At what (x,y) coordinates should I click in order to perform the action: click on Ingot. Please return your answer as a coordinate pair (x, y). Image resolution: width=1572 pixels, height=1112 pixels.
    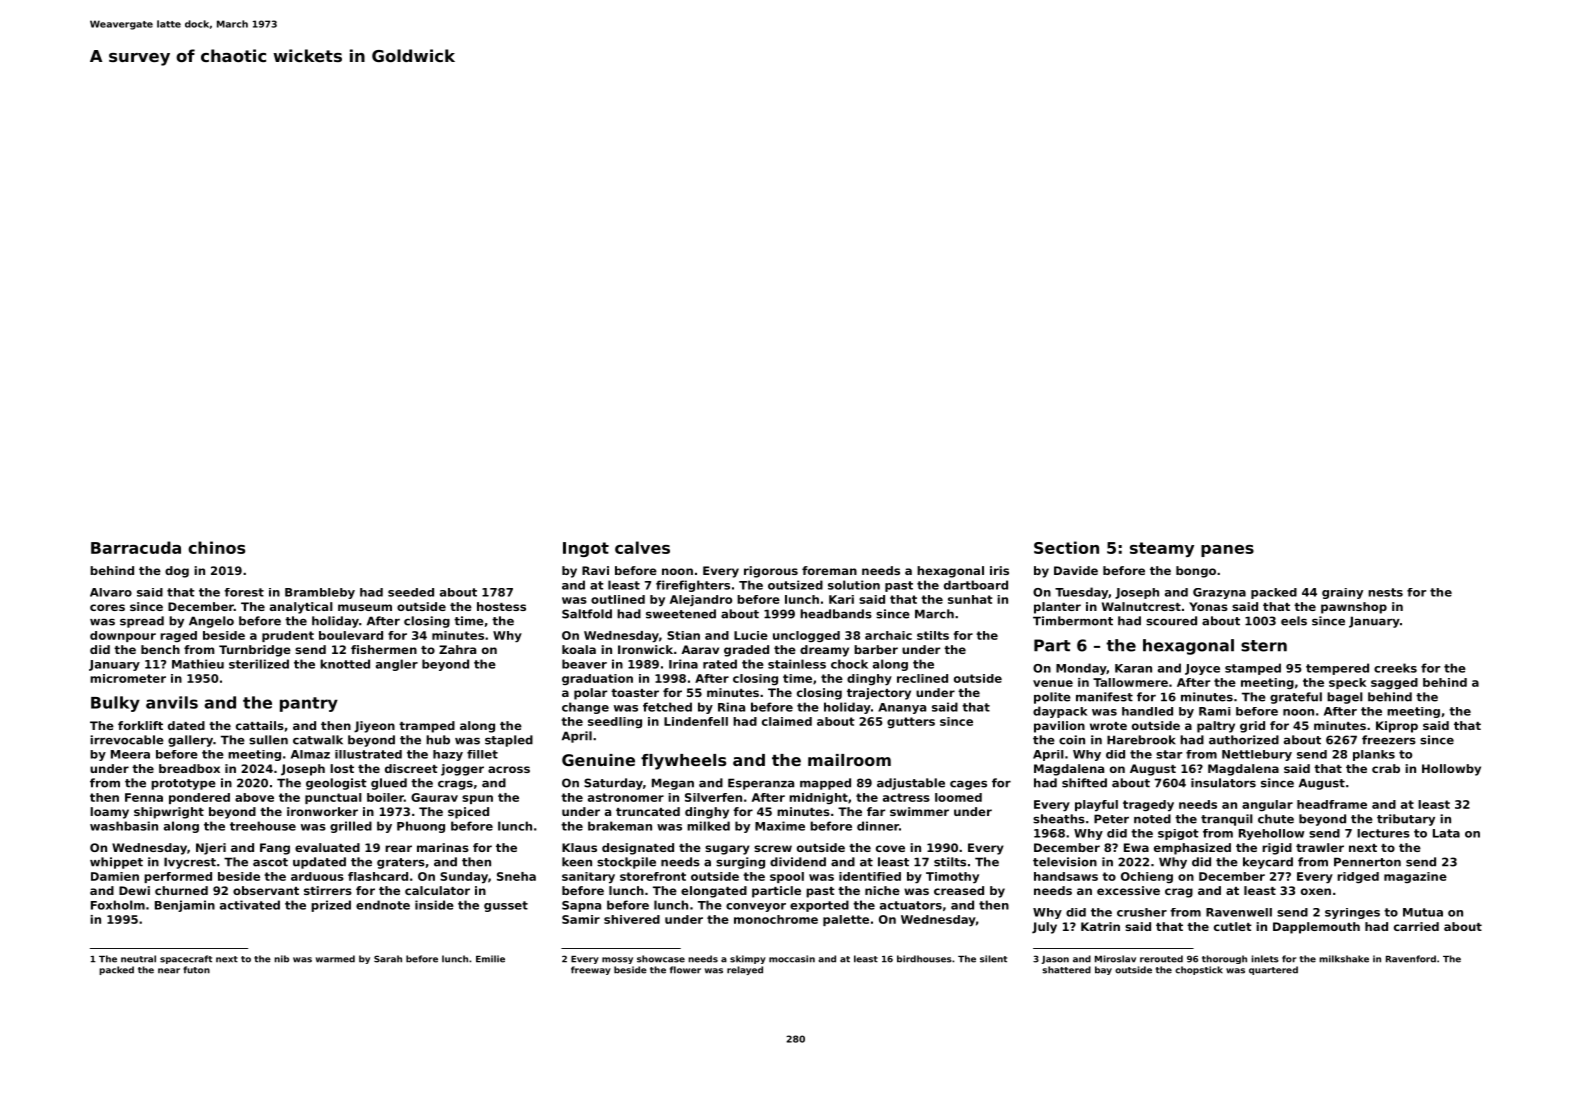
    Looking at the image, I should click on (586, 549).
